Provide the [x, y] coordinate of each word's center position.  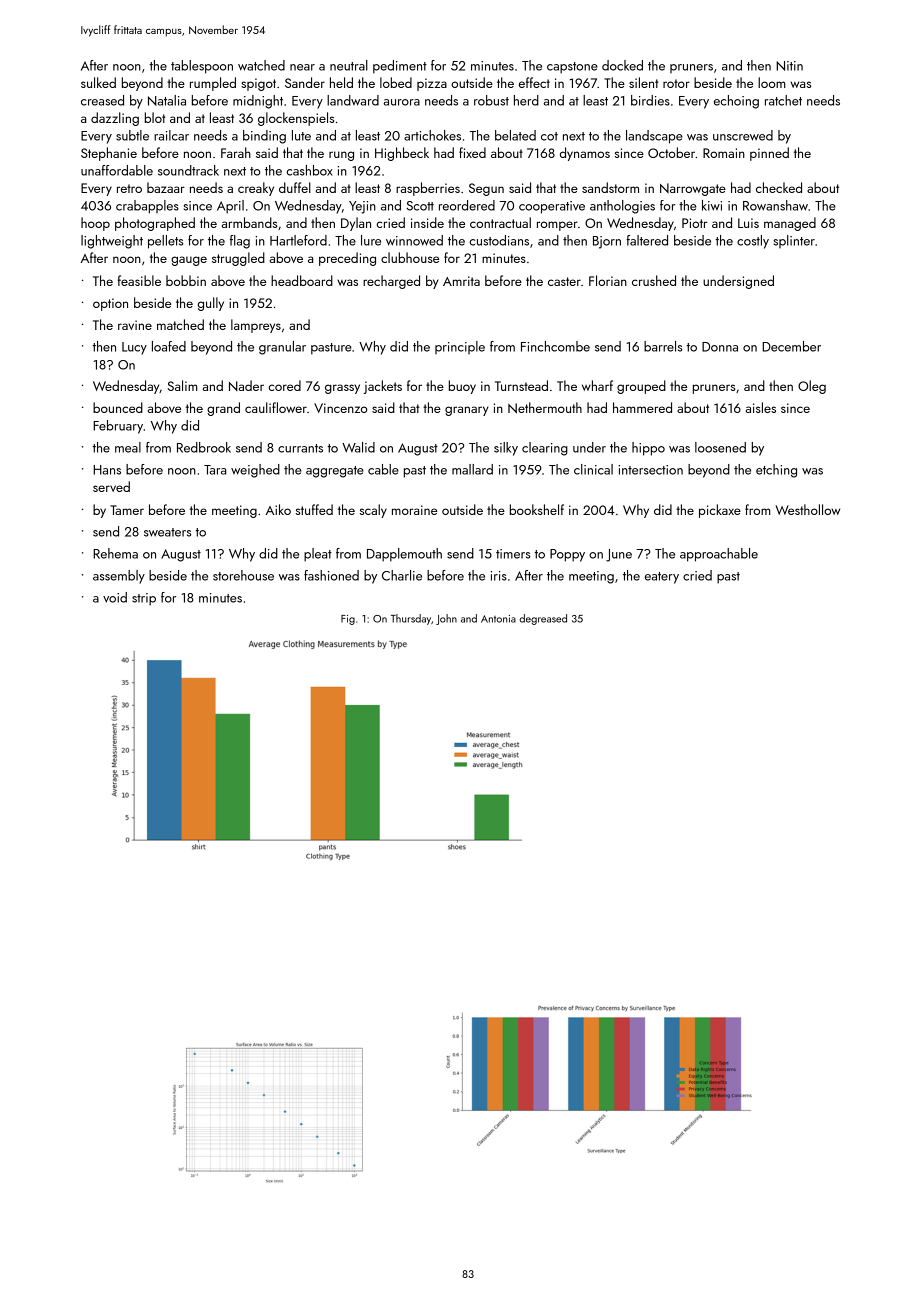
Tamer [127, 510]
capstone [572, 68]
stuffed [314, 509]
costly [753, 242]
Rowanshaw [775, 205]
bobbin [186, 280]
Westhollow [807, 509]
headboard [302, 280]
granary [467, 411]
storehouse [243, 575]
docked [622, 65]
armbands [249, 222]
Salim [183, 385]
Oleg [812, 387]
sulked [98, 82]
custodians [499, 240]
